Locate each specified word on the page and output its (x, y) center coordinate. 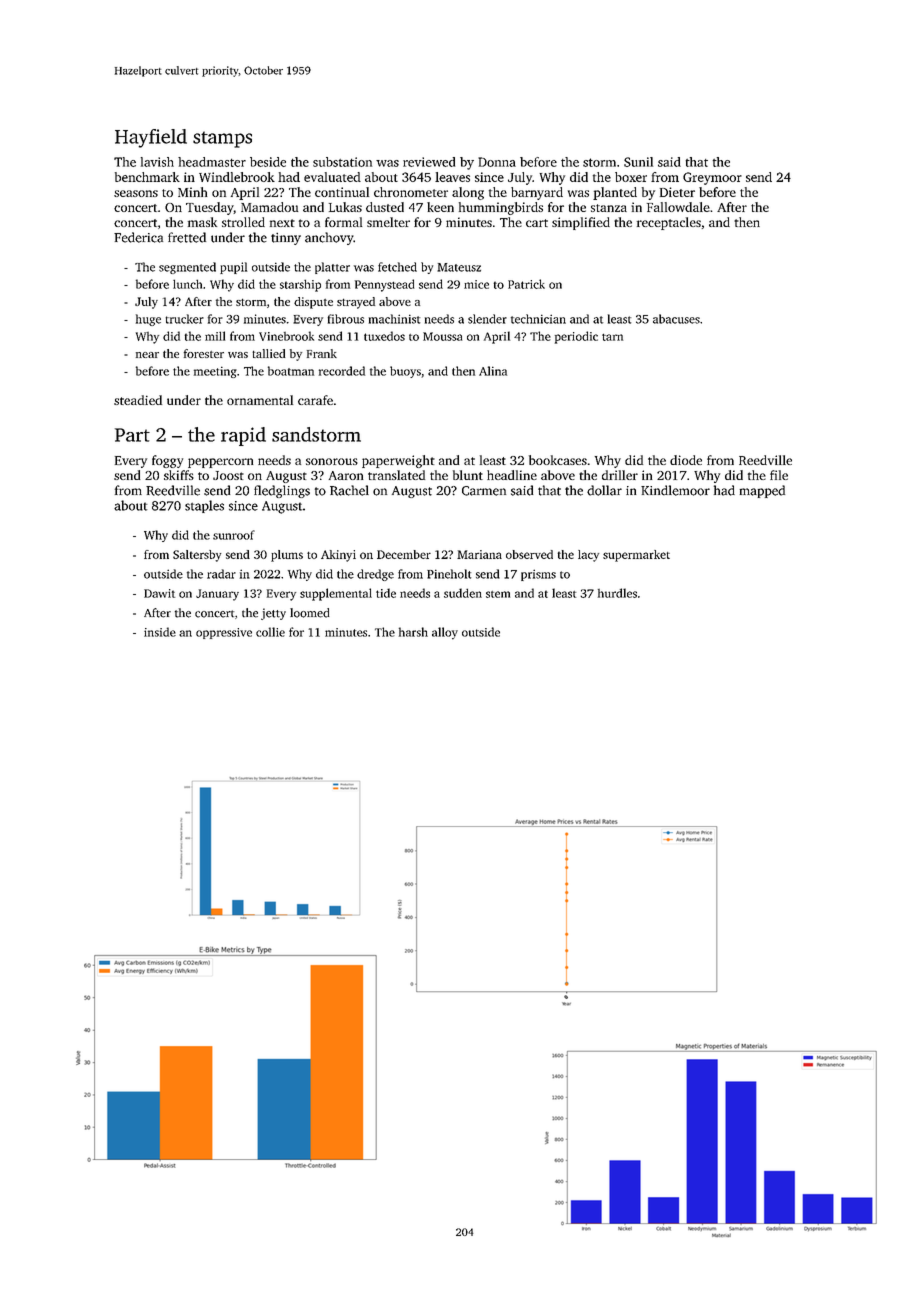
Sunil (638, 162)
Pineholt (449, 574)
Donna (497, 162)
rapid (243, 436)
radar (221, 574)
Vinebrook (286, 336)
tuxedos (384, 336)
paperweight (398, 461)
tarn (612, 337)
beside (268, 162)
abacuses (676, 319)
